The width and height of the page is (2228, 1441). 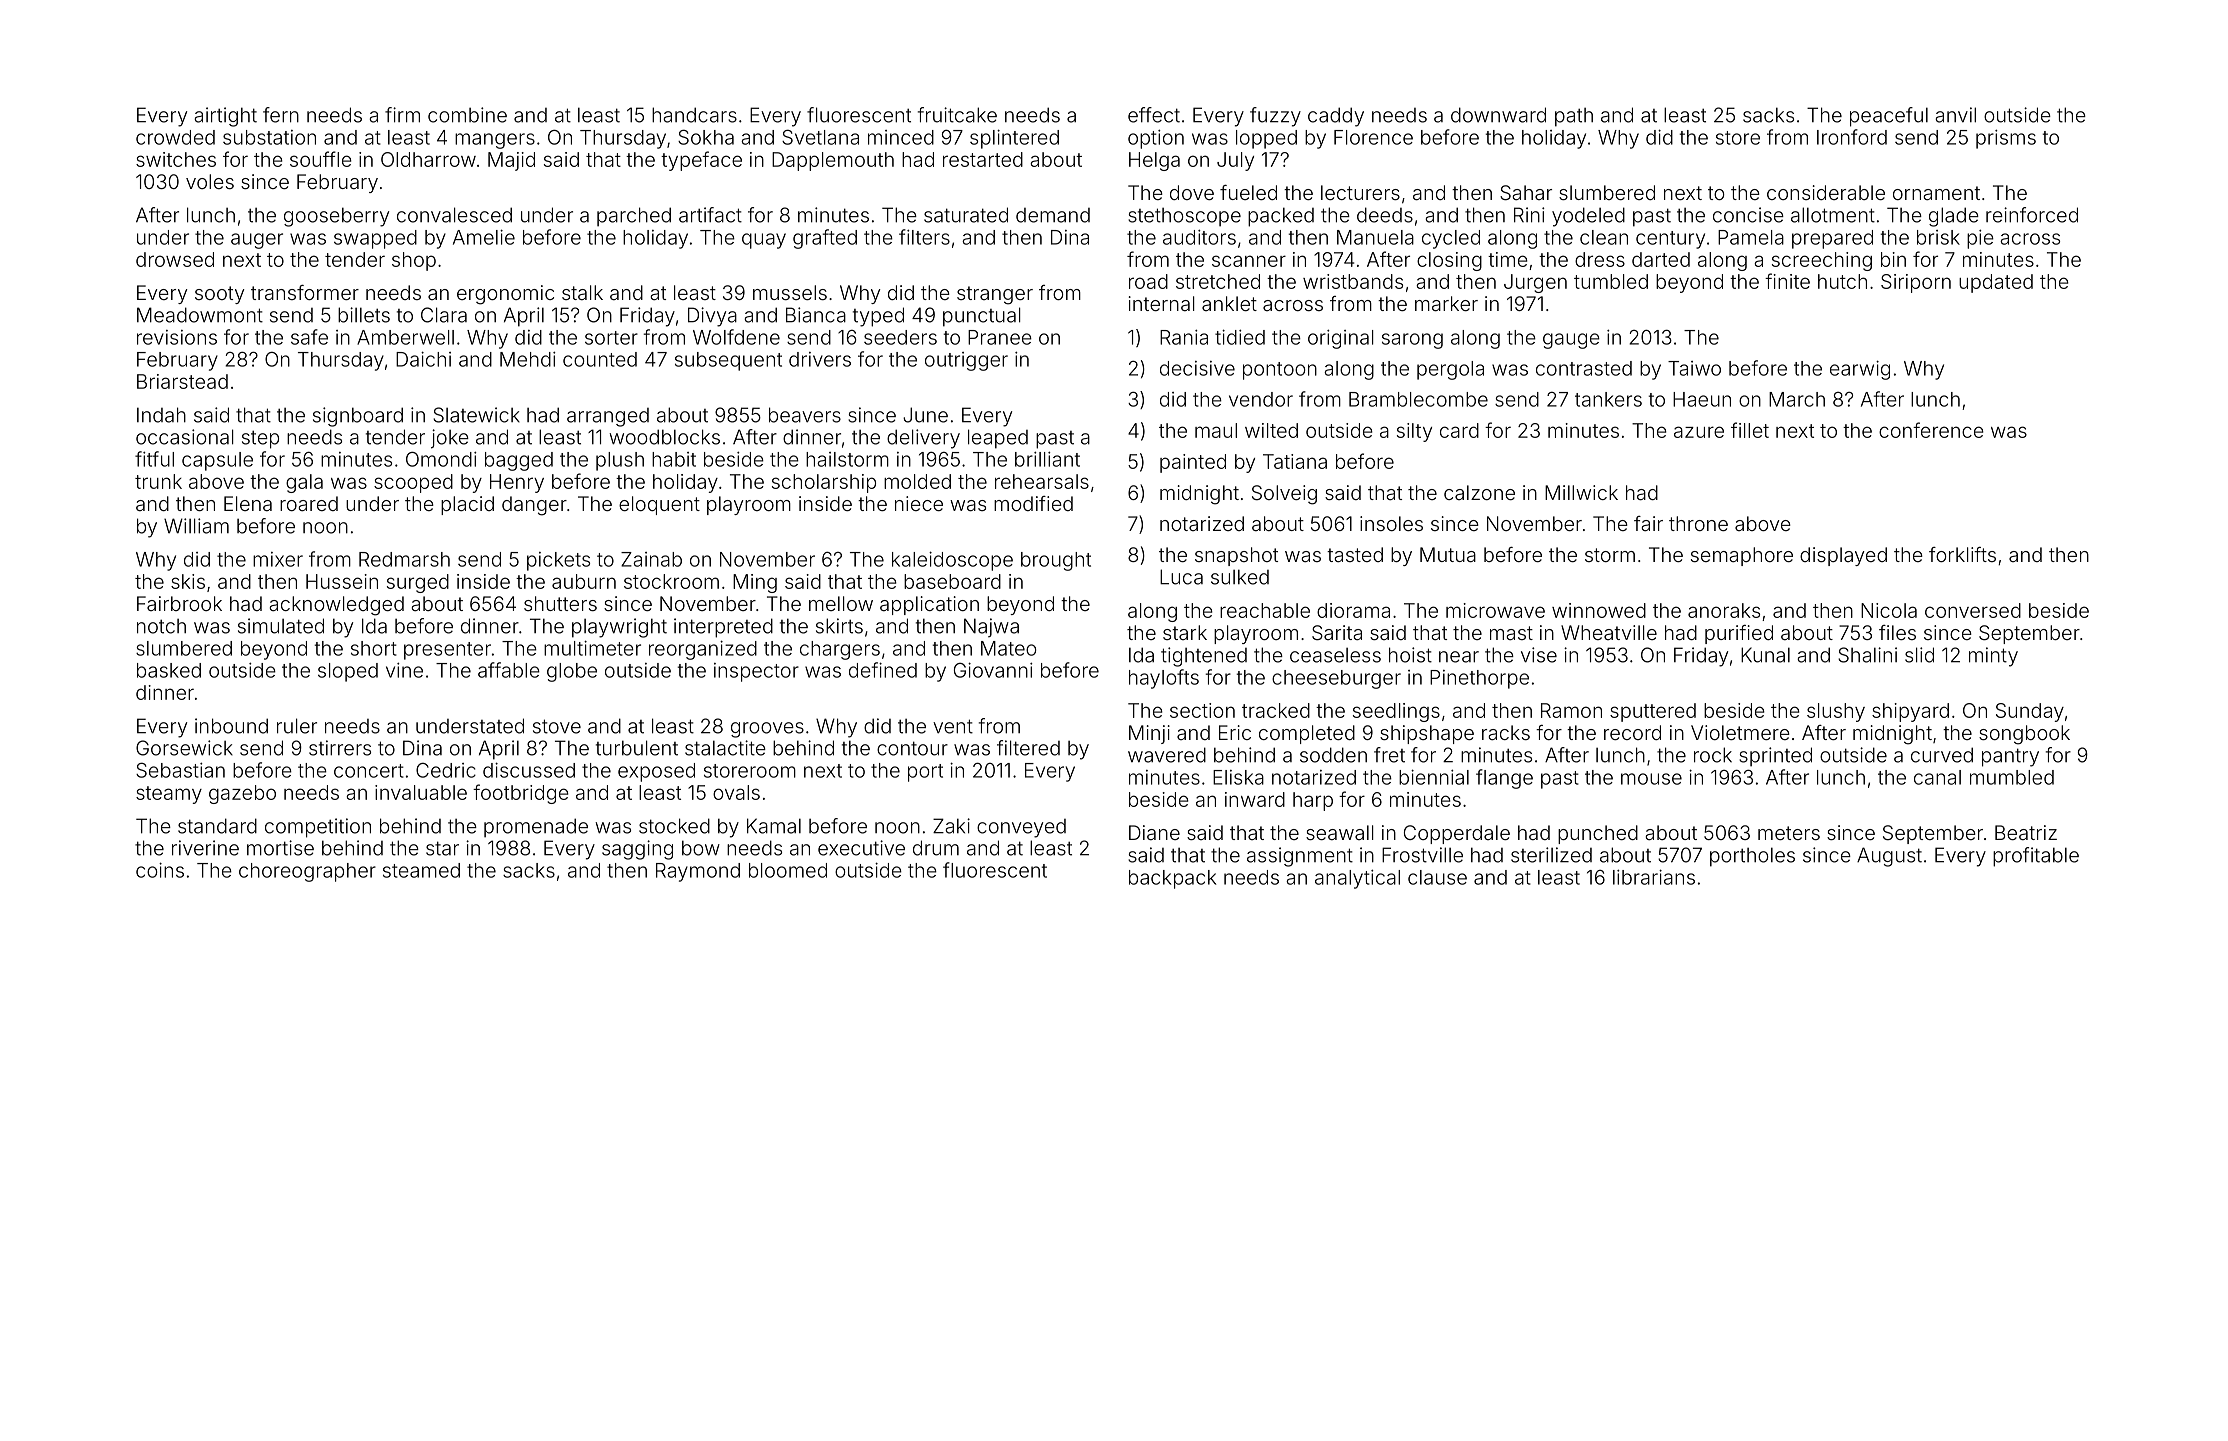 I want to click on conveyed, so click(x=1021, y=828).
